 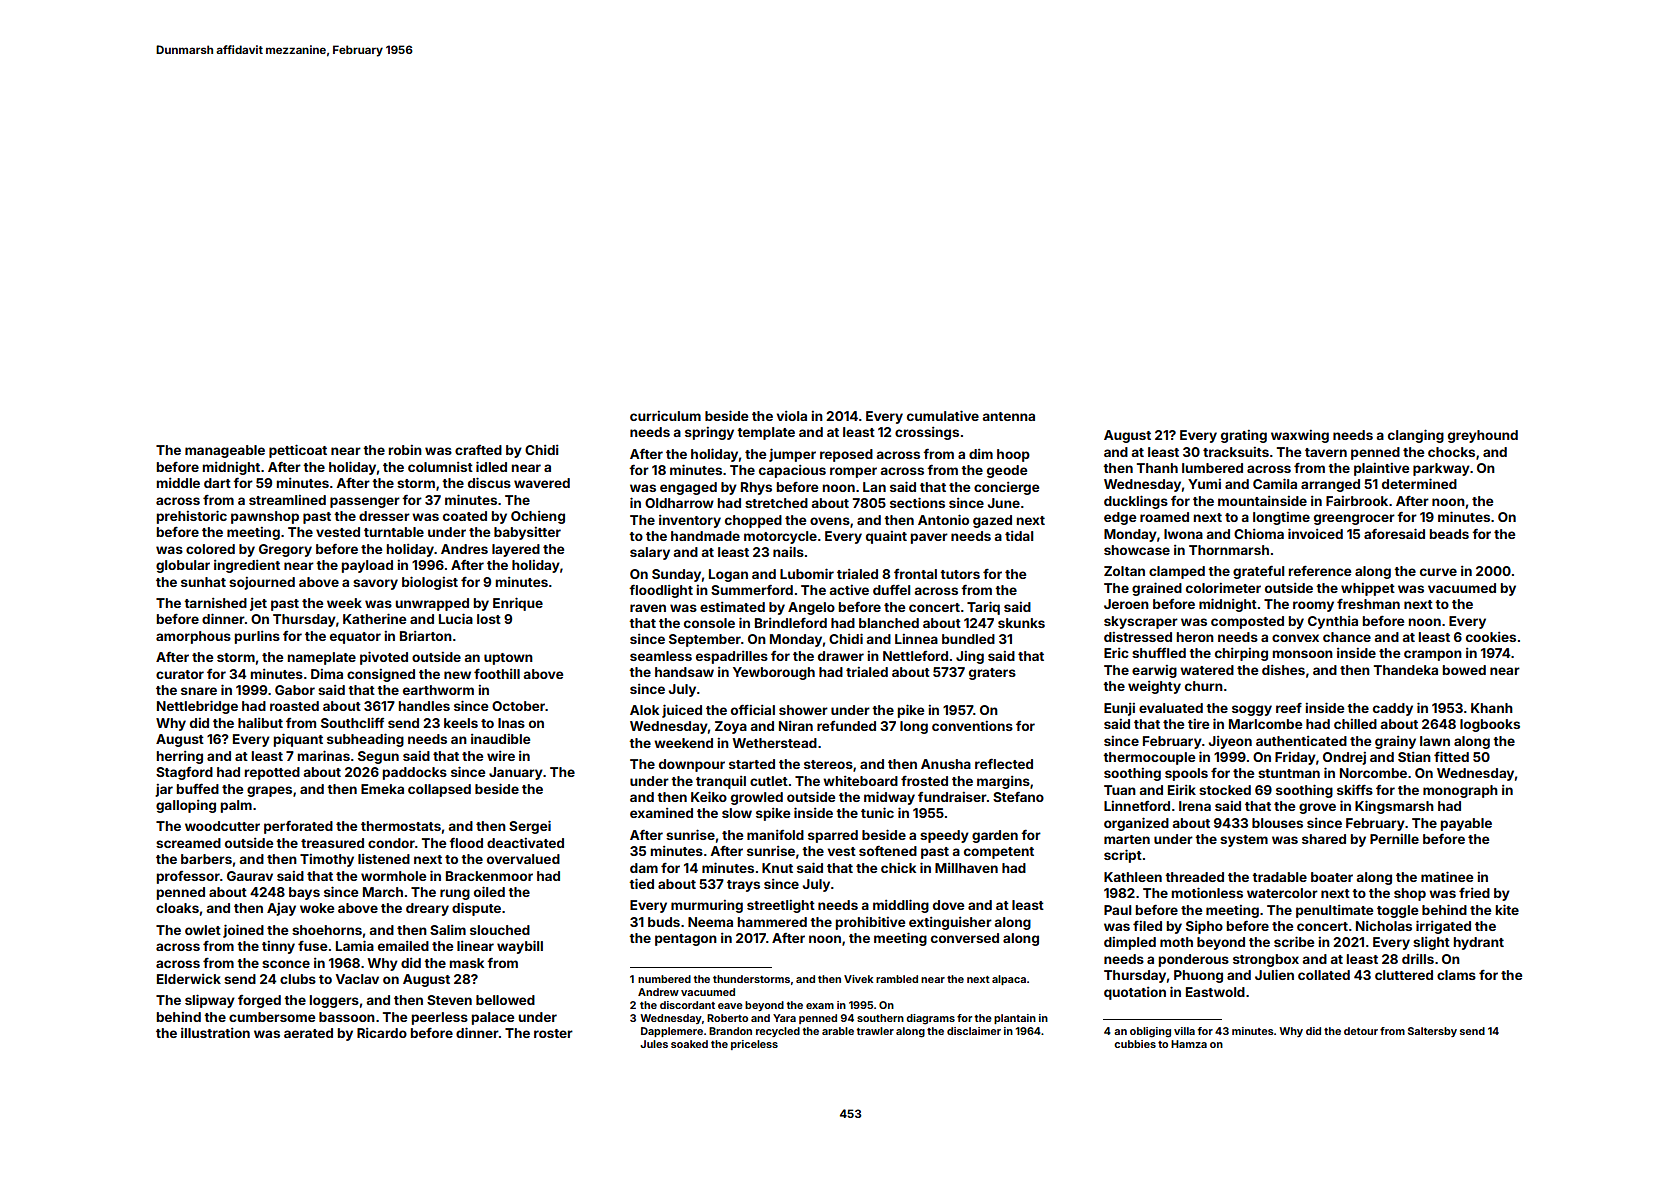 I want to click on aerated, so click(x=308, y=1033).
